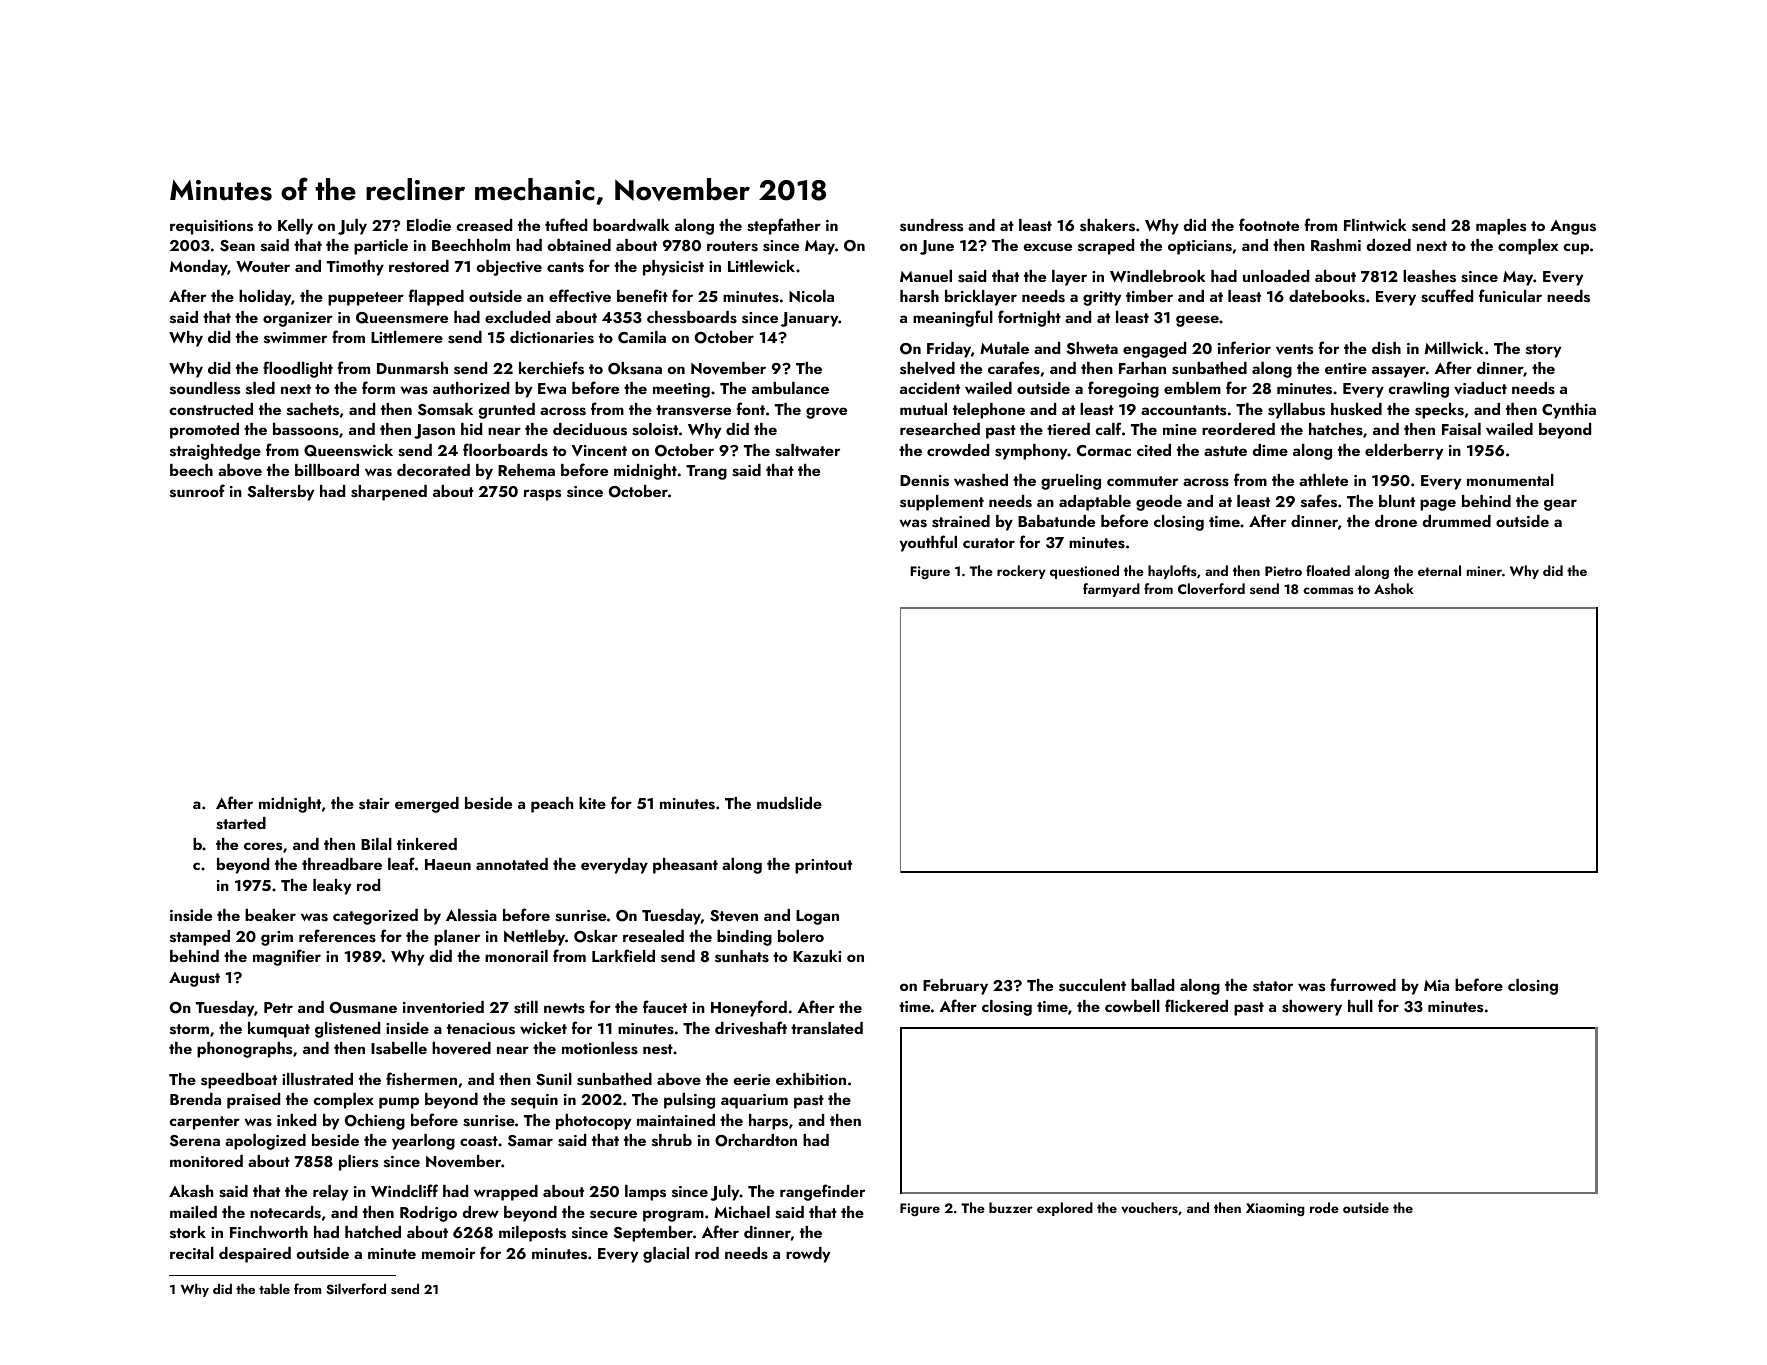 This image has height=1365, width=1767. I want to click on Xiaoming, so click(1275, 1209).
